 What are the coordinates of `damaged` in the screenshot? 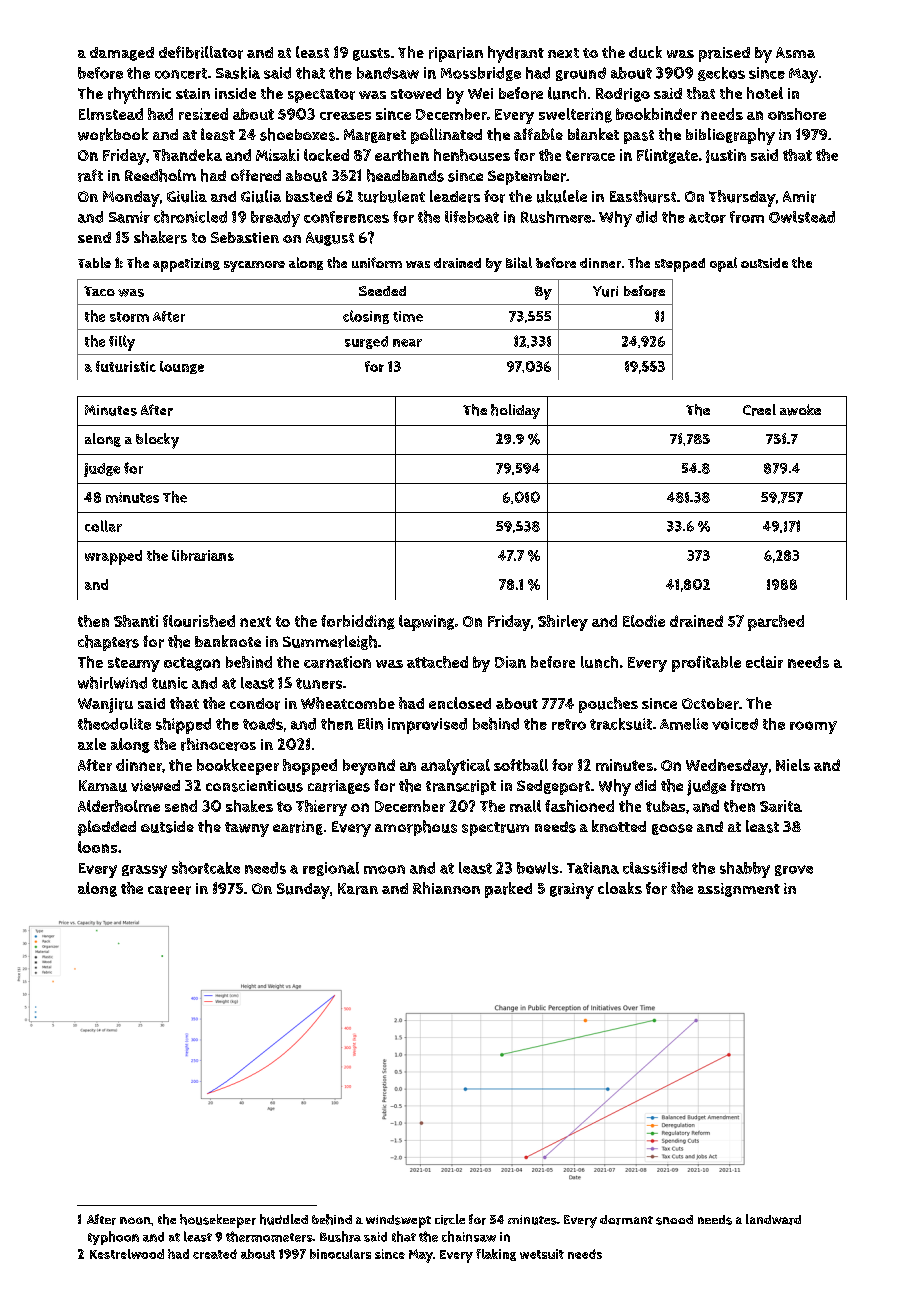 It's located at (122, 54).
